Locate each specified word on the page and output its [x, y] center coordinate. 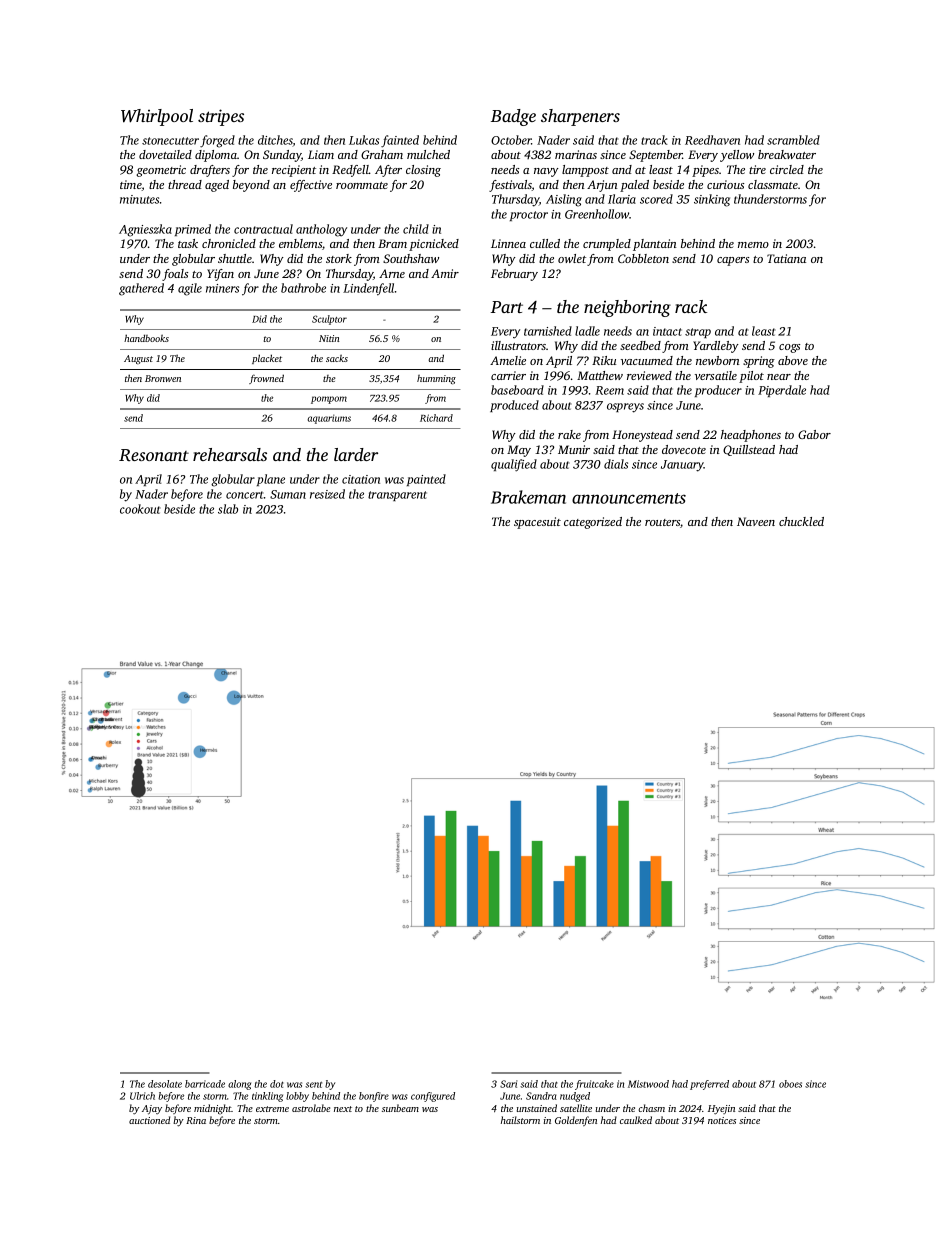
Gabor [814, 434]
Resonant [154, 455]
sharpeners [580, 117]
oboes [790, 1084]
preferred [709, 1085]
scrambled [793, 140]
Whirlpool [157, 117]
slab [228, 509]
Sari [508, 1084]
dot [277, 1084]
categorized [593, 523]
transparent [397, 496]
